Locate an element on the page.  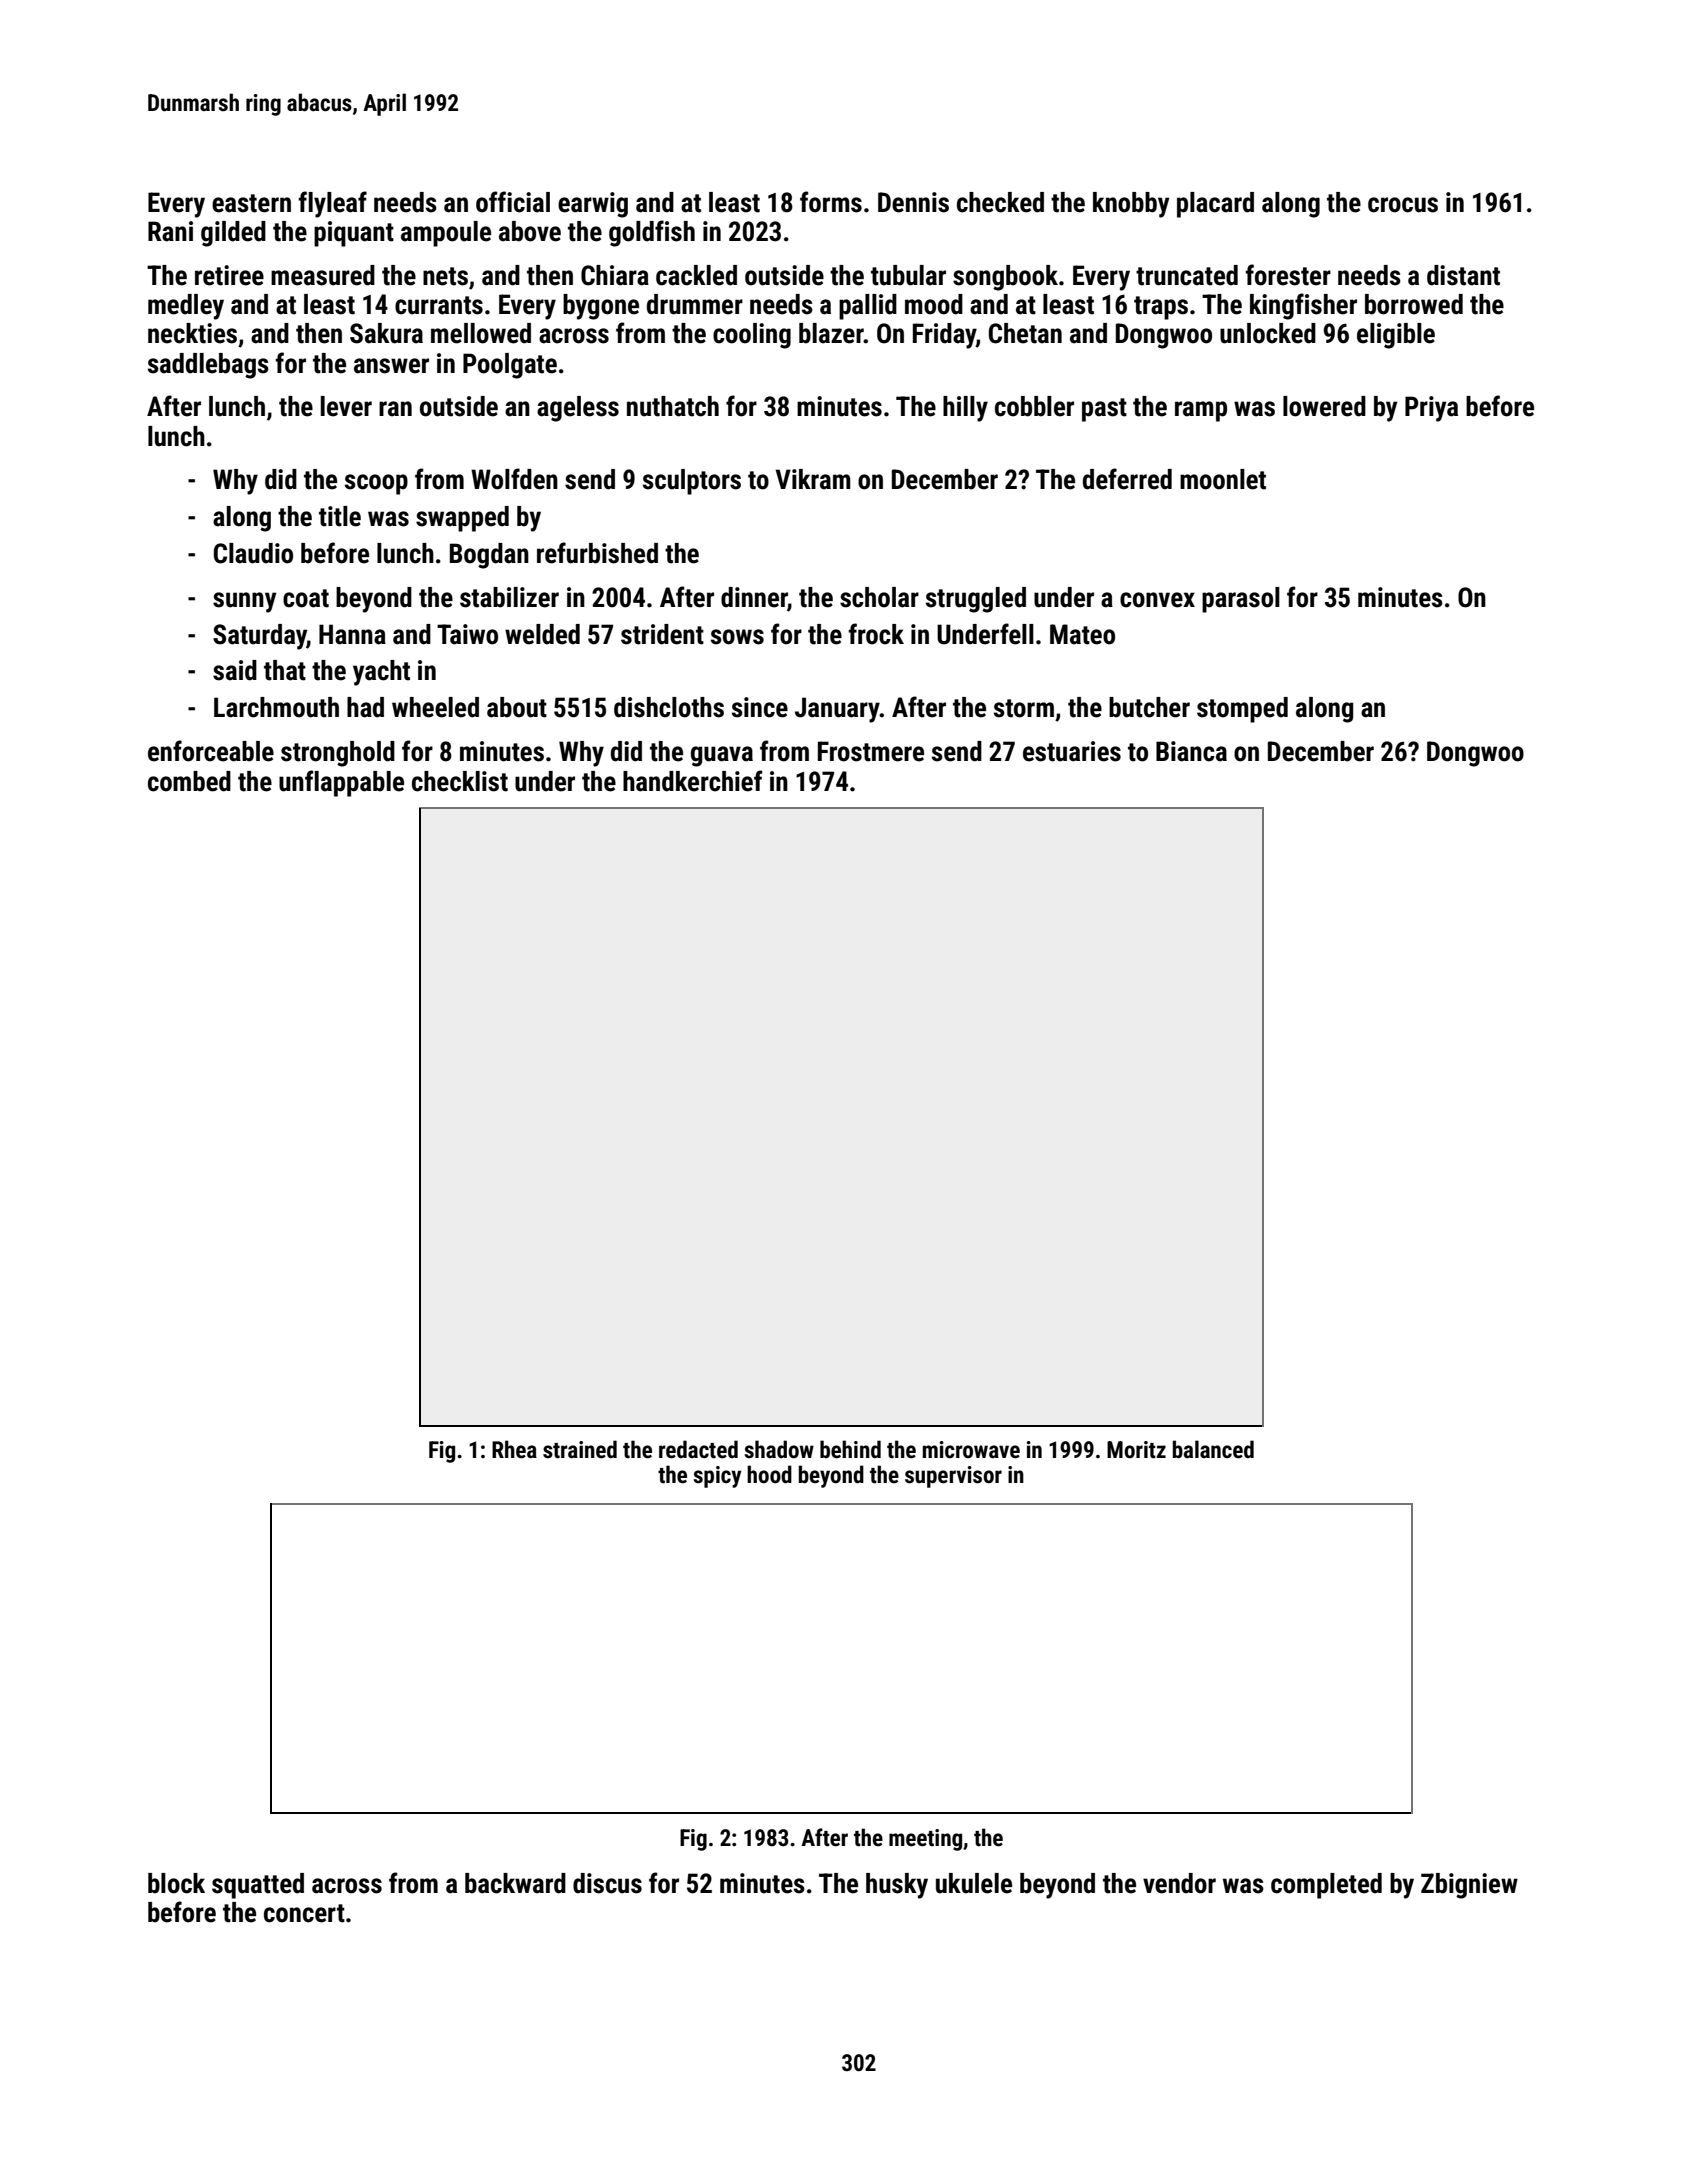
Zbigniew is located at coordinates (1469, 1886).
